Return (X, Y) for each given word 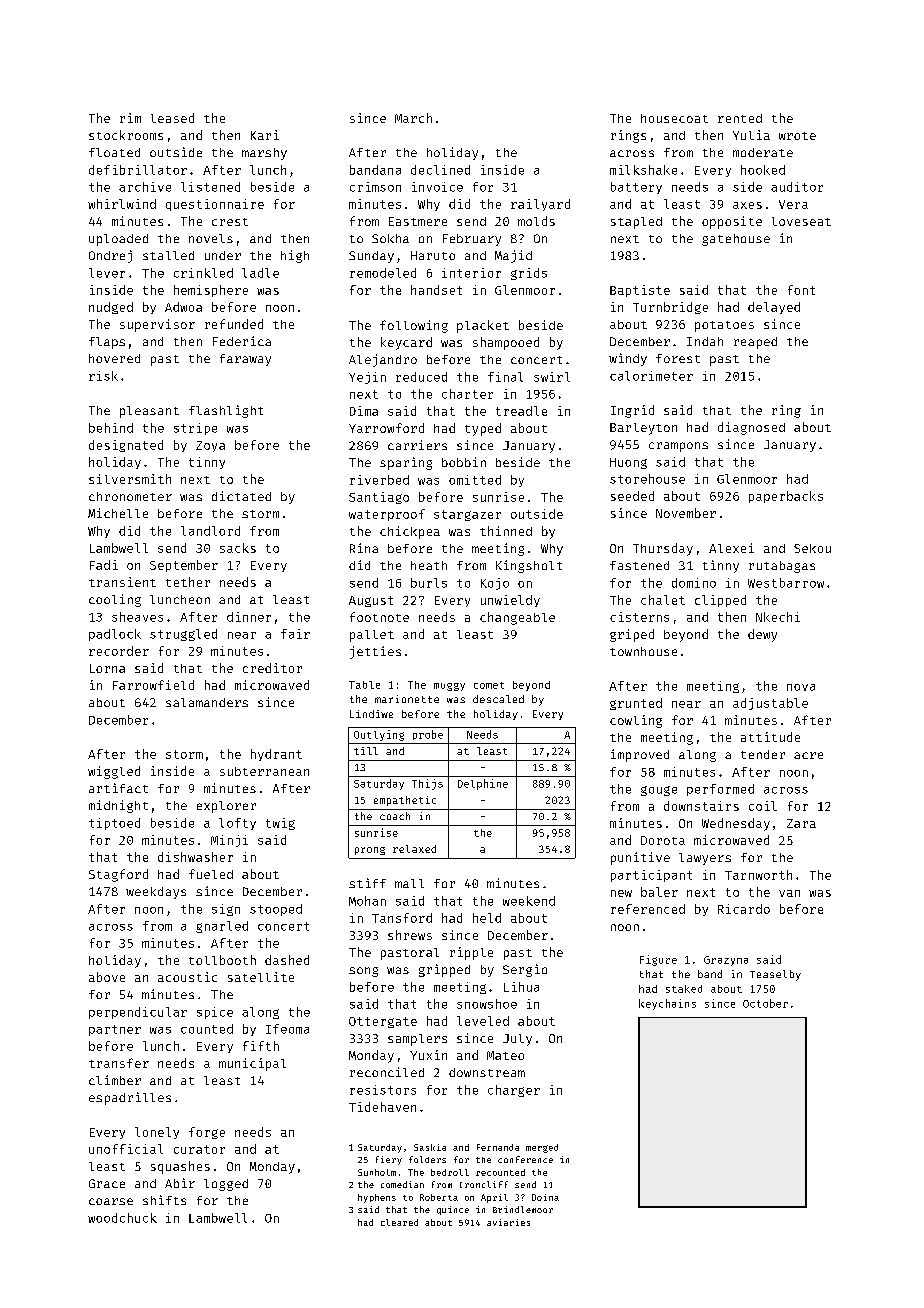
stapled (636, 223)
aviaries (508, 1222)
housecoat (674, 118)
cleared (399, 1222)
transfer (119, 1063)
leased (172, 118)
